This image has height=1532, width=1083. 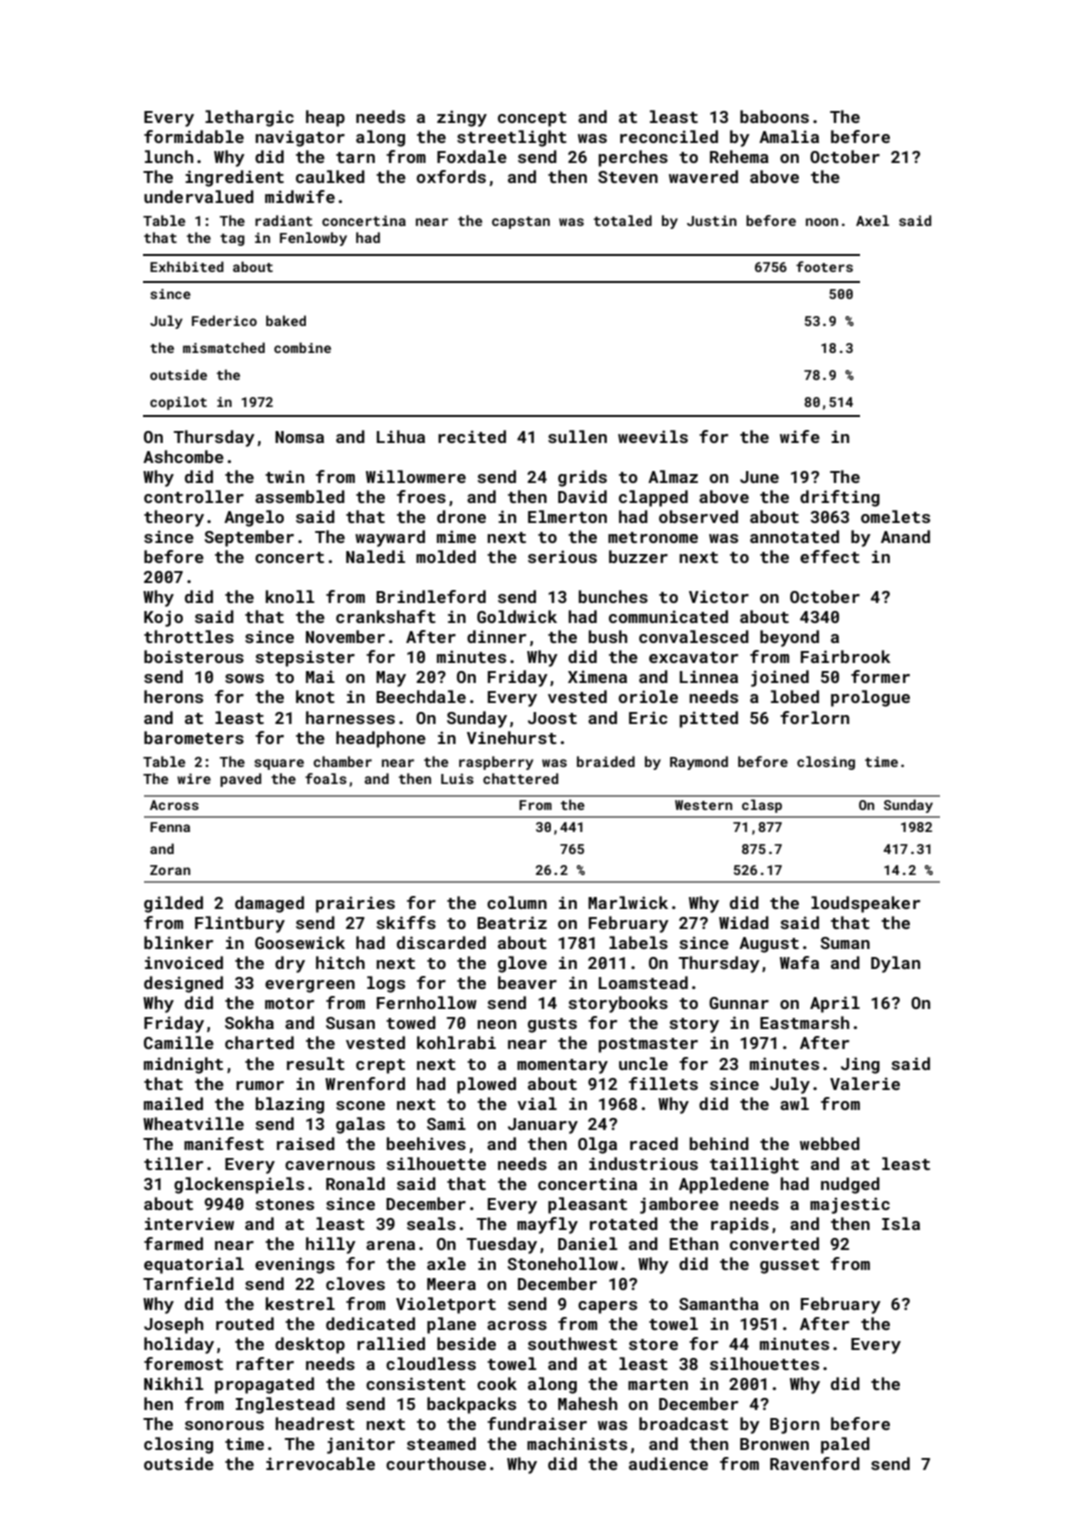 I want to click on clapped, so click(x=653, y=498).
